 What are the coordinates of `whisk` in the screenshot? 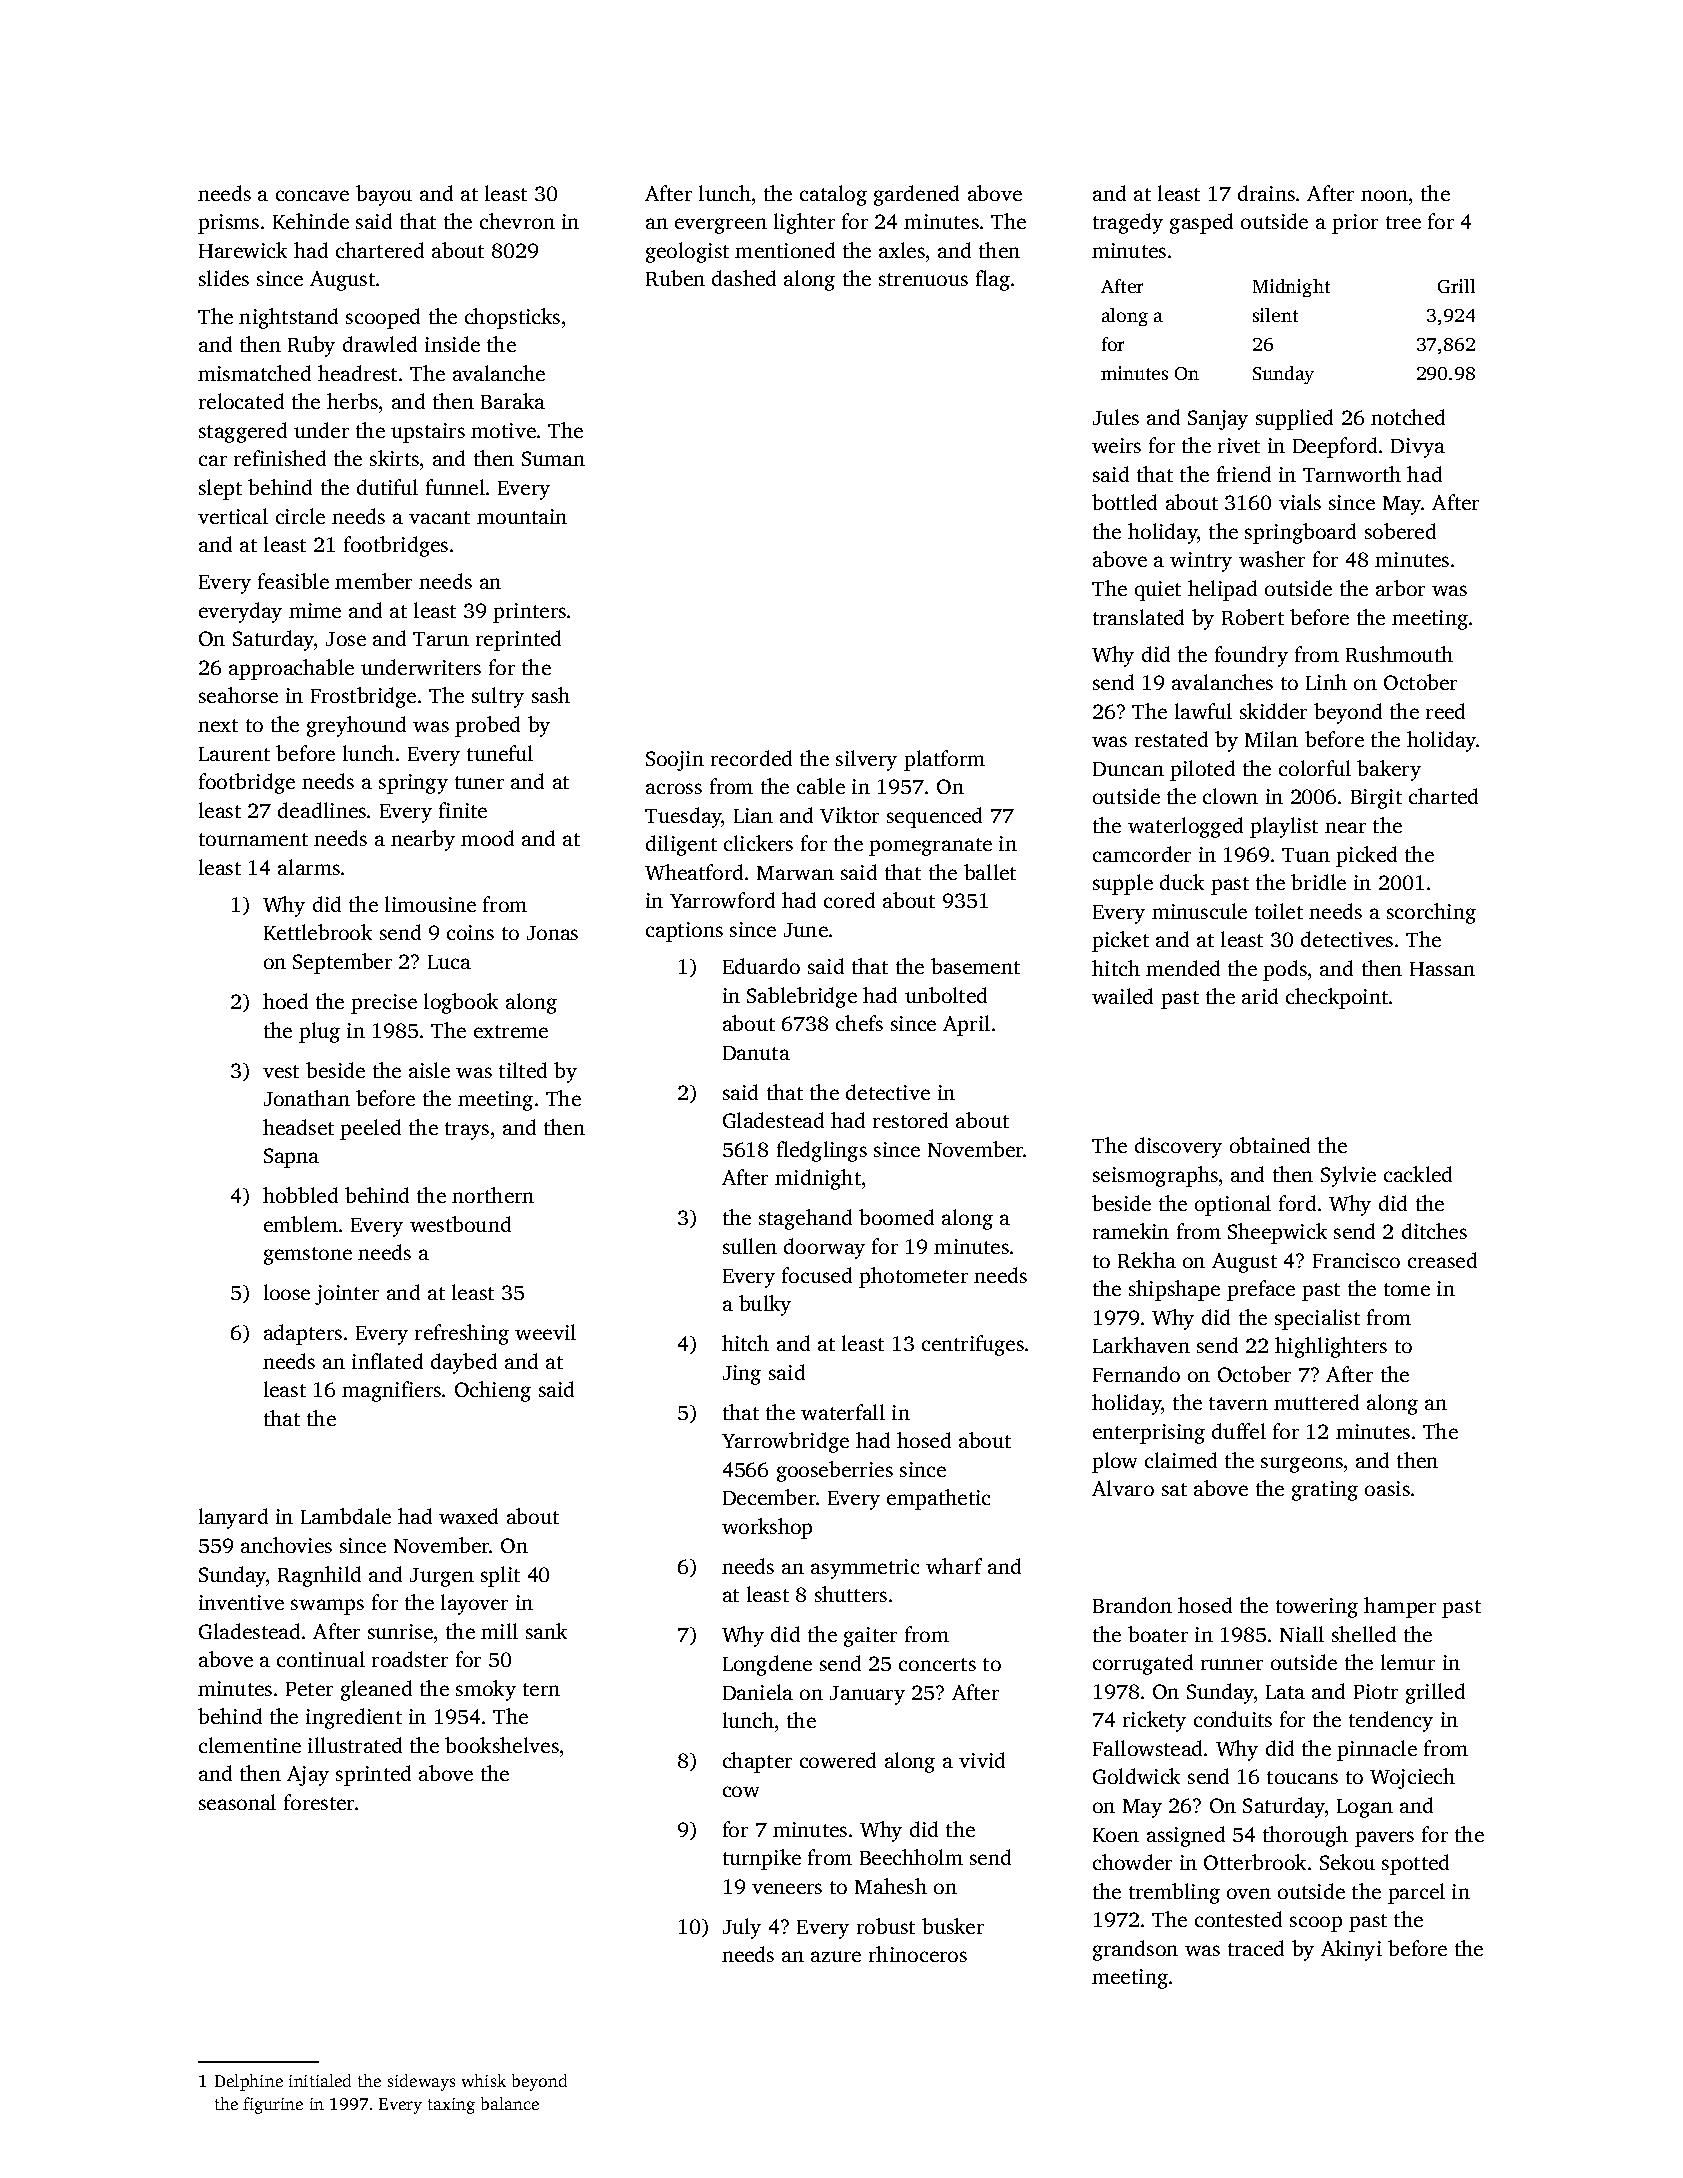 It's located at (484, 2080).
